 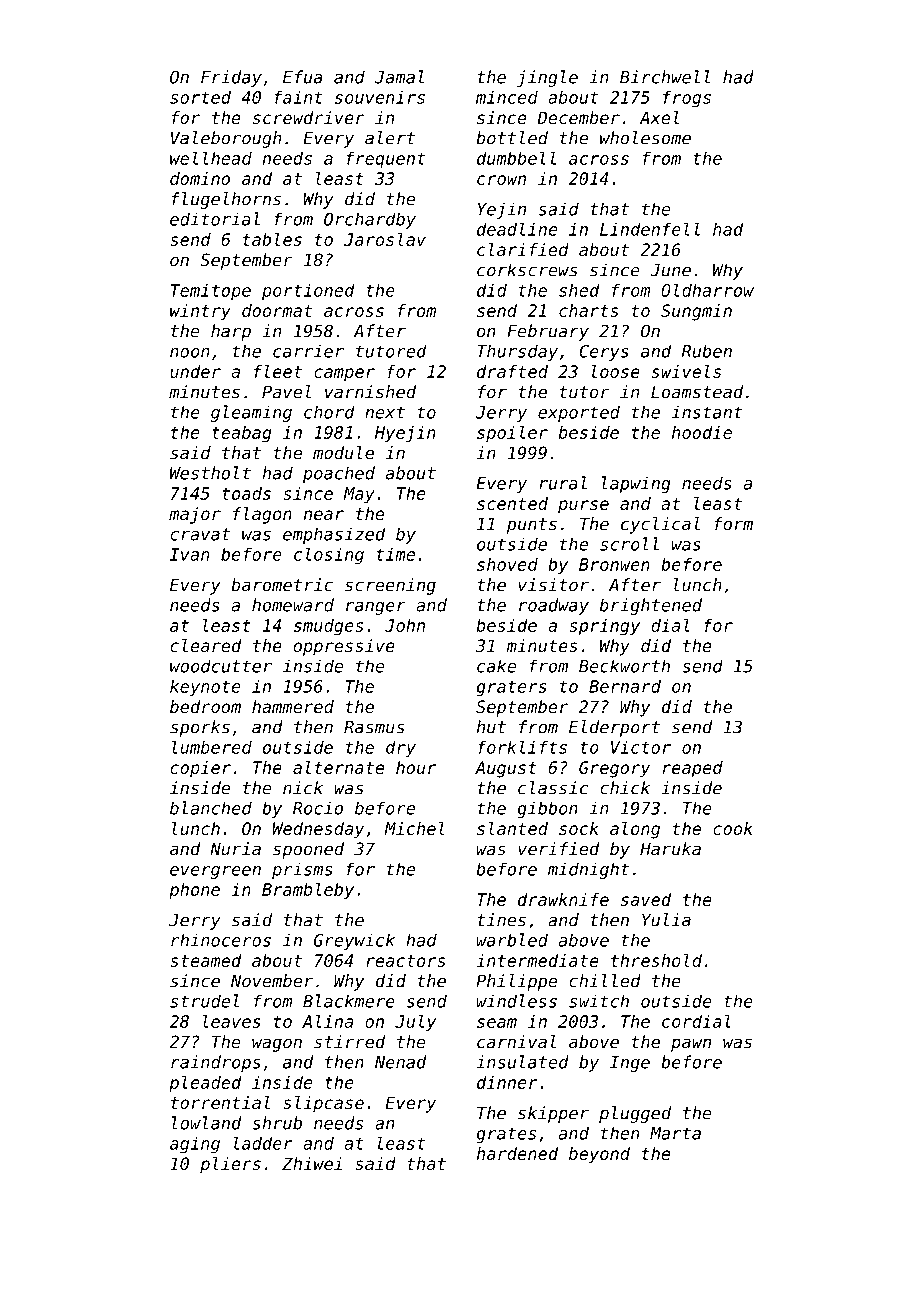 What do you see at coordinates (707, 351) in the page?
I see `Ruben` at bounding box center [707, 351].
